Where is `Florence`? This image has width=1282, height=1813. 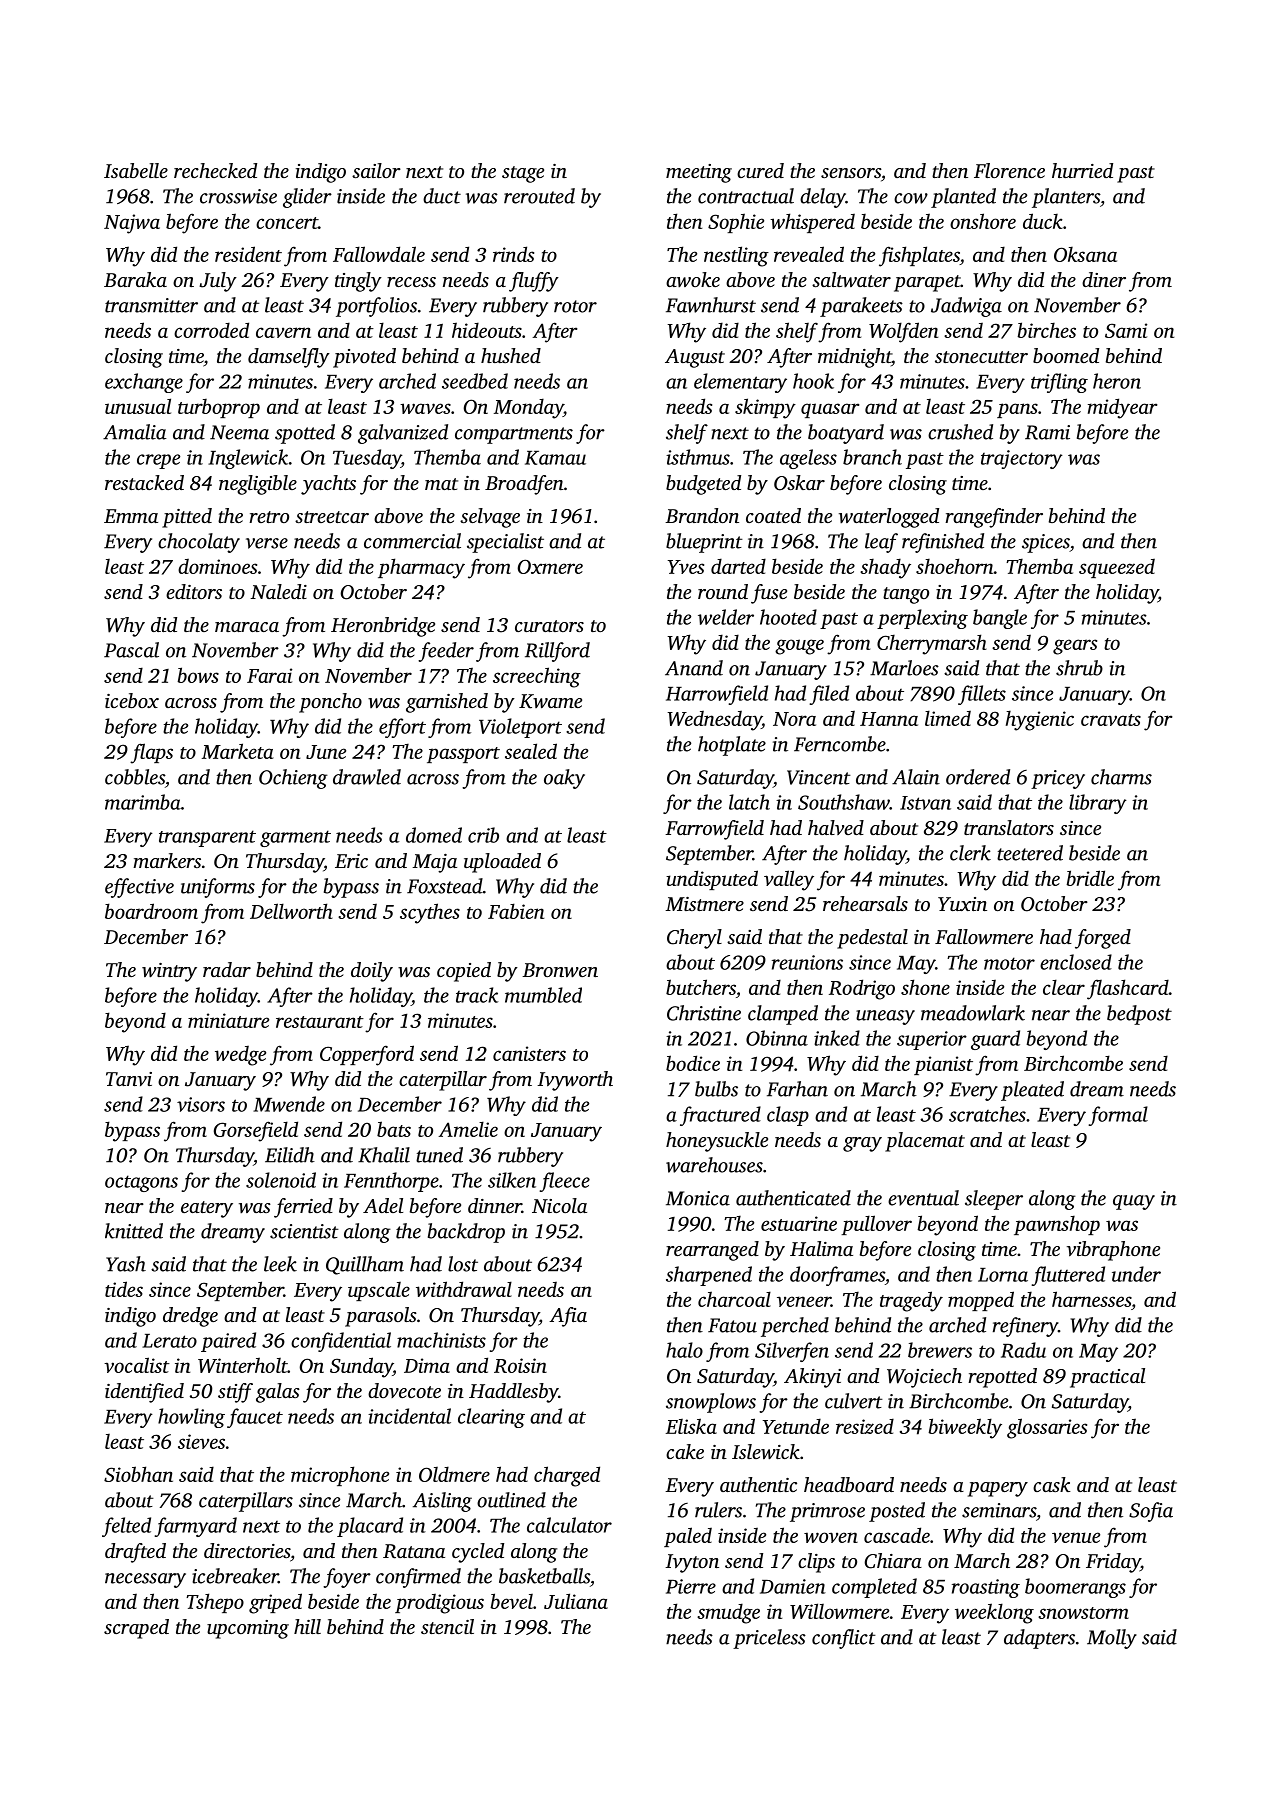 Florence is located at coordinates (1009, 170).
